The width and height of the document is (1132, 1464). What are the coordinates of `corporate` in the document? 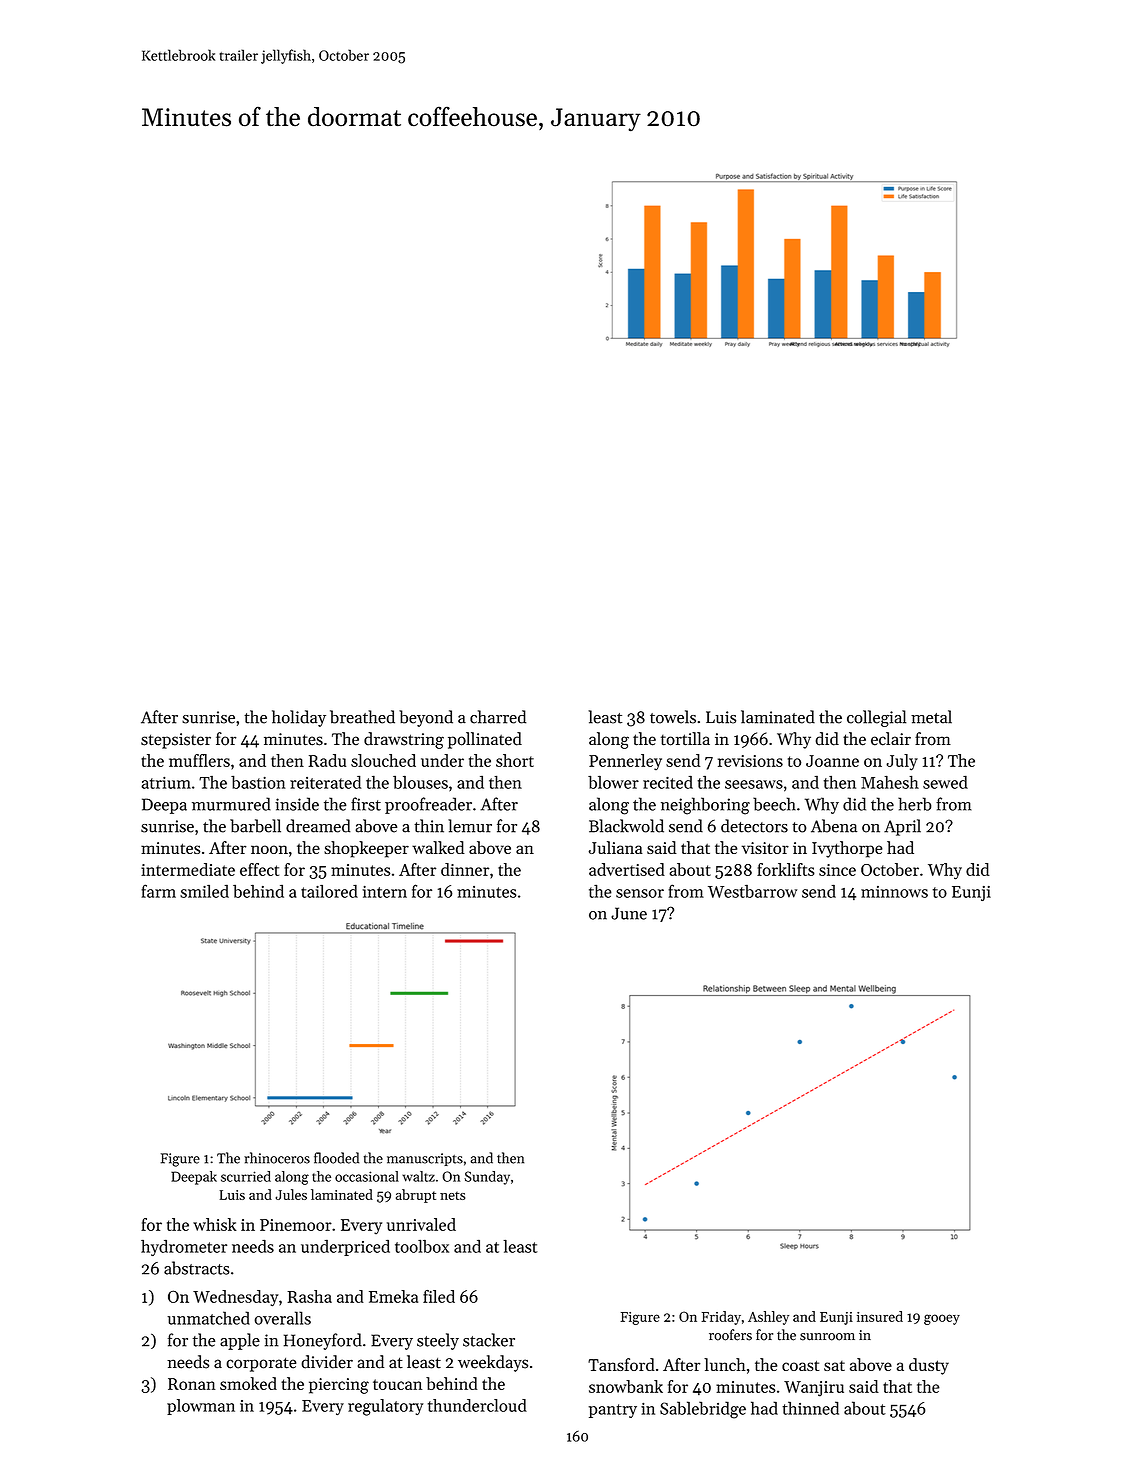 It's located at (261, 1365).
